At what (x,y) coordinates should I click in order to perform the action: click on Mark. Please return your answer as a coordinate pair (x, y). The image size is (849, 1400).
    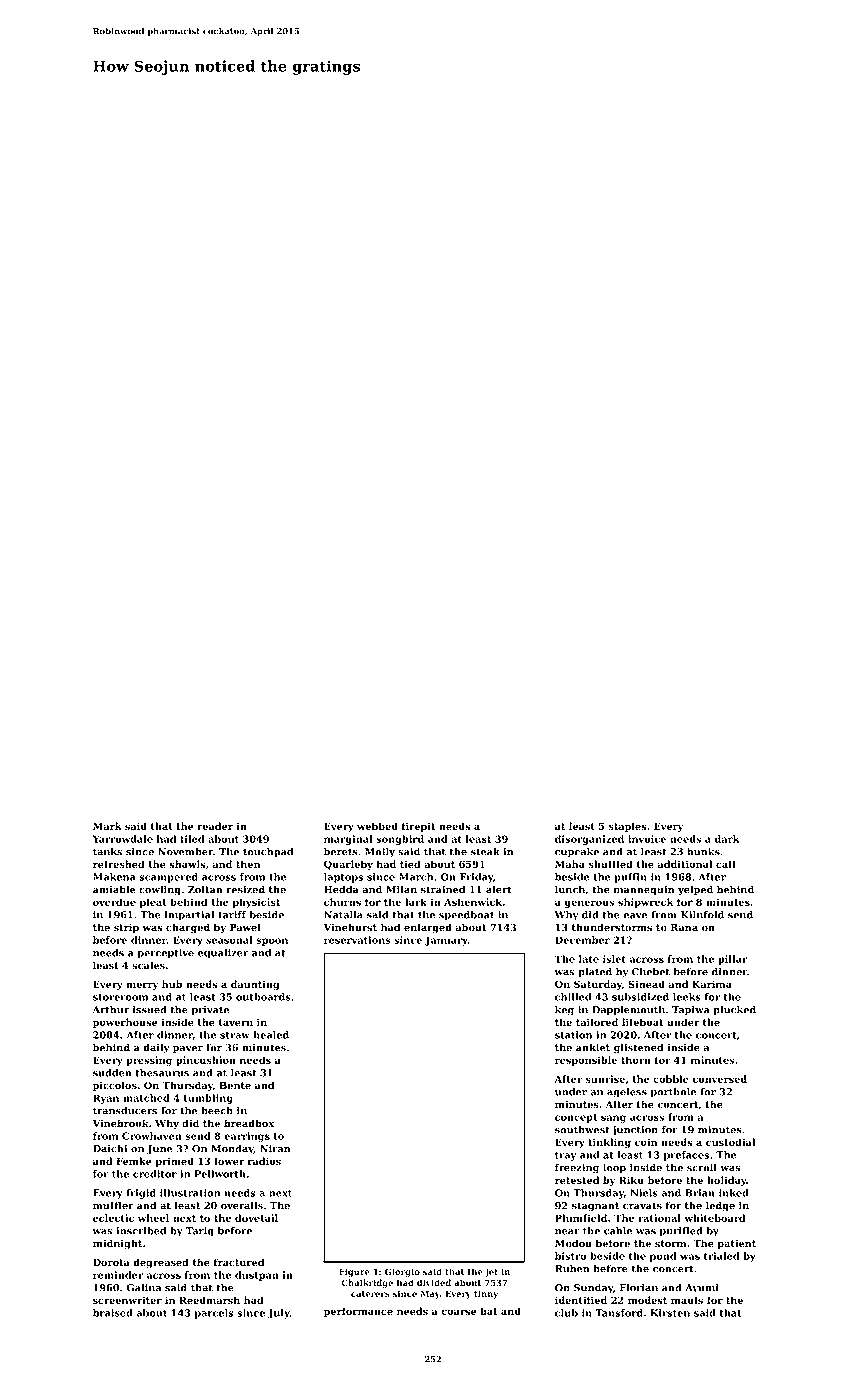
    Looking at the image, I should click on (107, 826).
